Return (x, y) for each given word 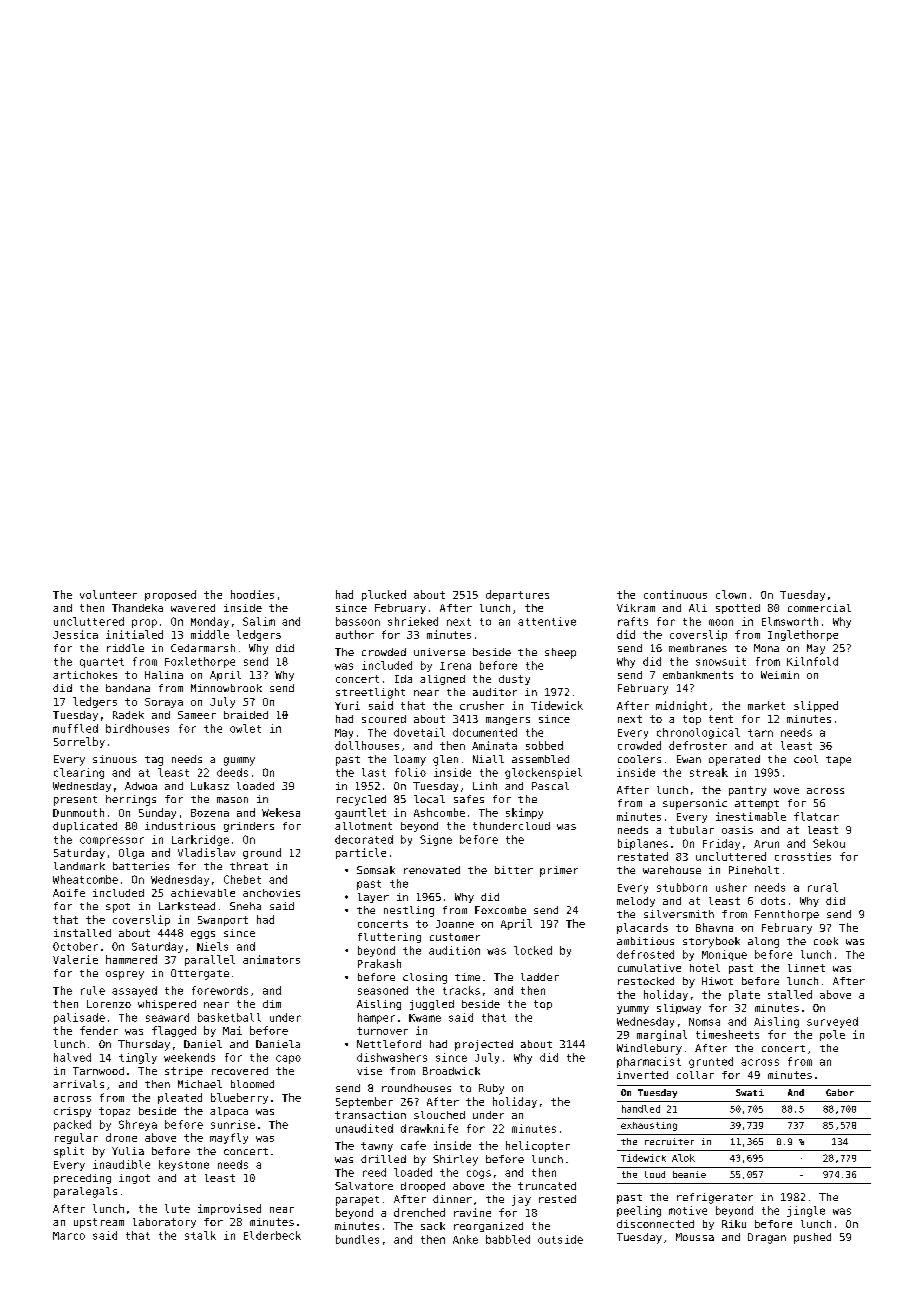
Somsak (376, 870)
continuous (675, 594)
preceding (82, 1179)
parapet (357, 1201)
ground (262, 853)
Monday (210, 622)
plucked (384, 595)
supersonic (695, 804)
